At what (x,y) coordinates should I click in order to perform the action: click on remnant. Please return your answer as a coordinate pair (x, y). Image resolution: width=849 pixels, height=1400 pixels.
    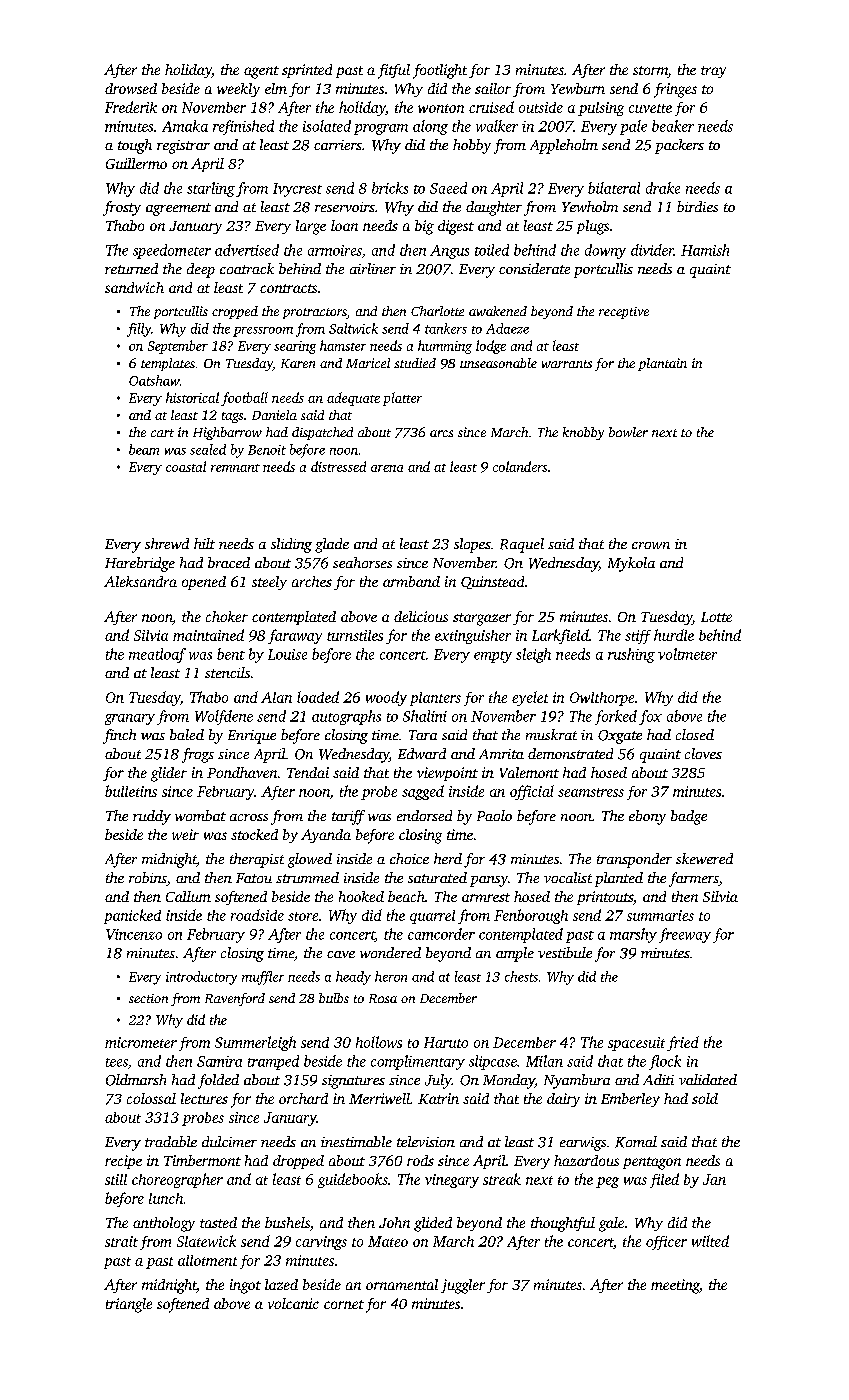
    Looking at the image, I should click on (235, 468).
